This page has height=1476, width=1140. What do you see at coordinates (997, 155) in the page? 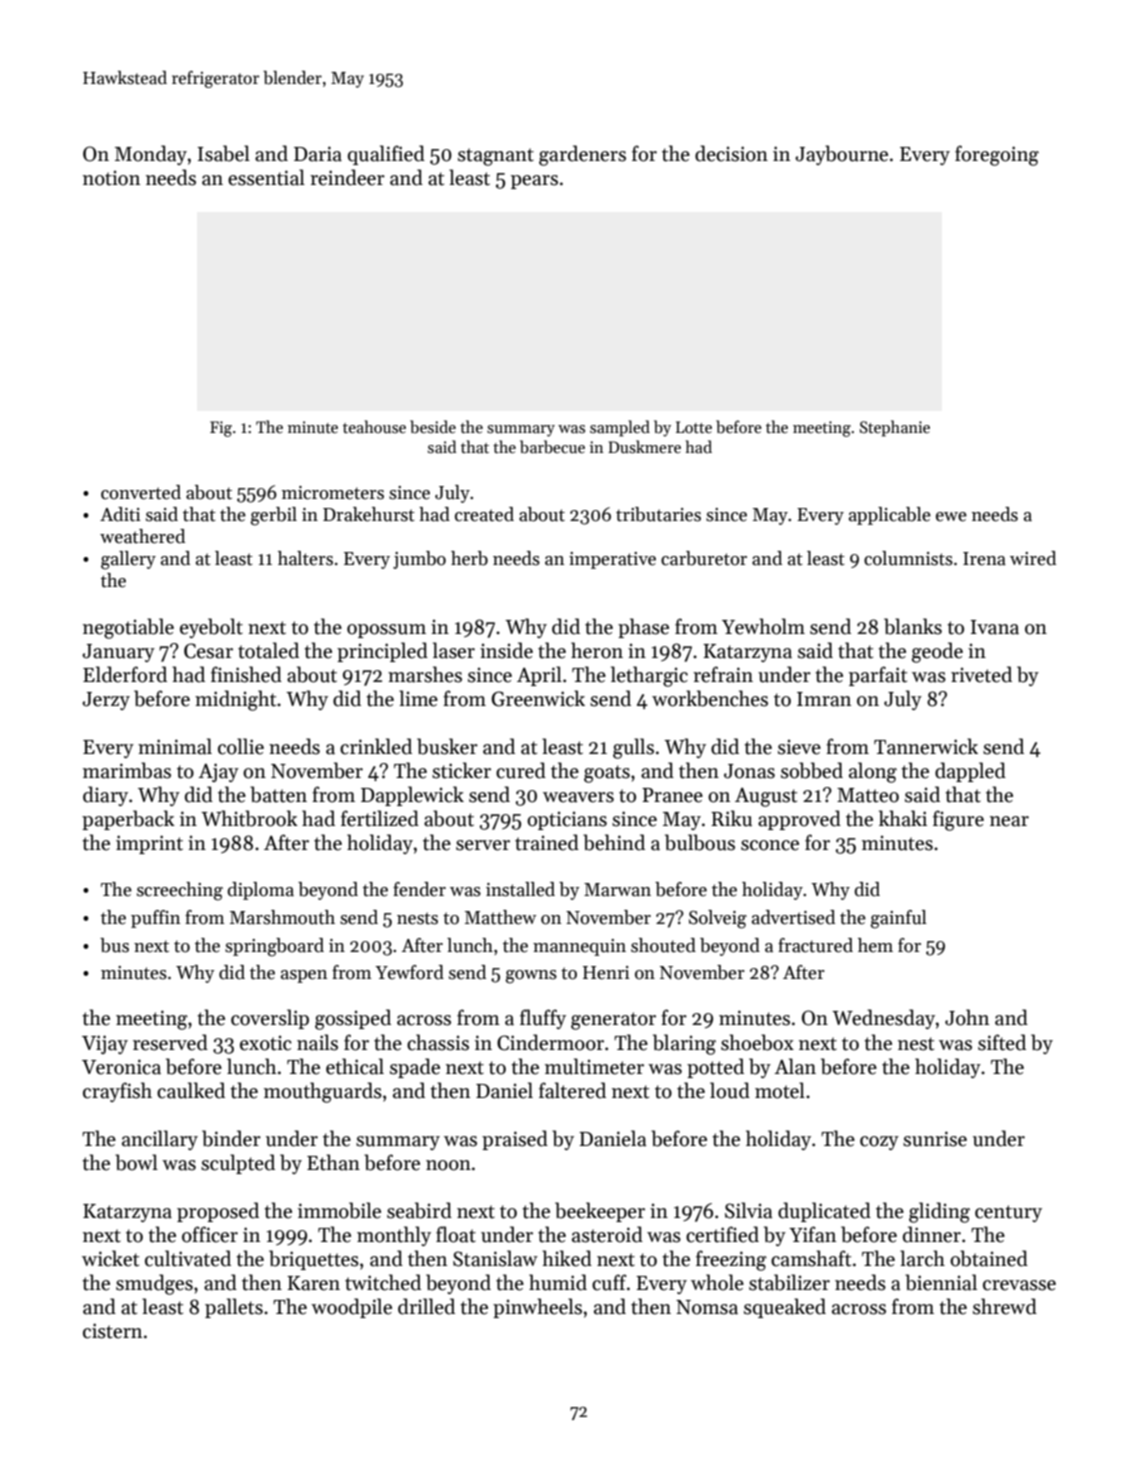
I see `foregoing` at bounding box center [997, 155].
